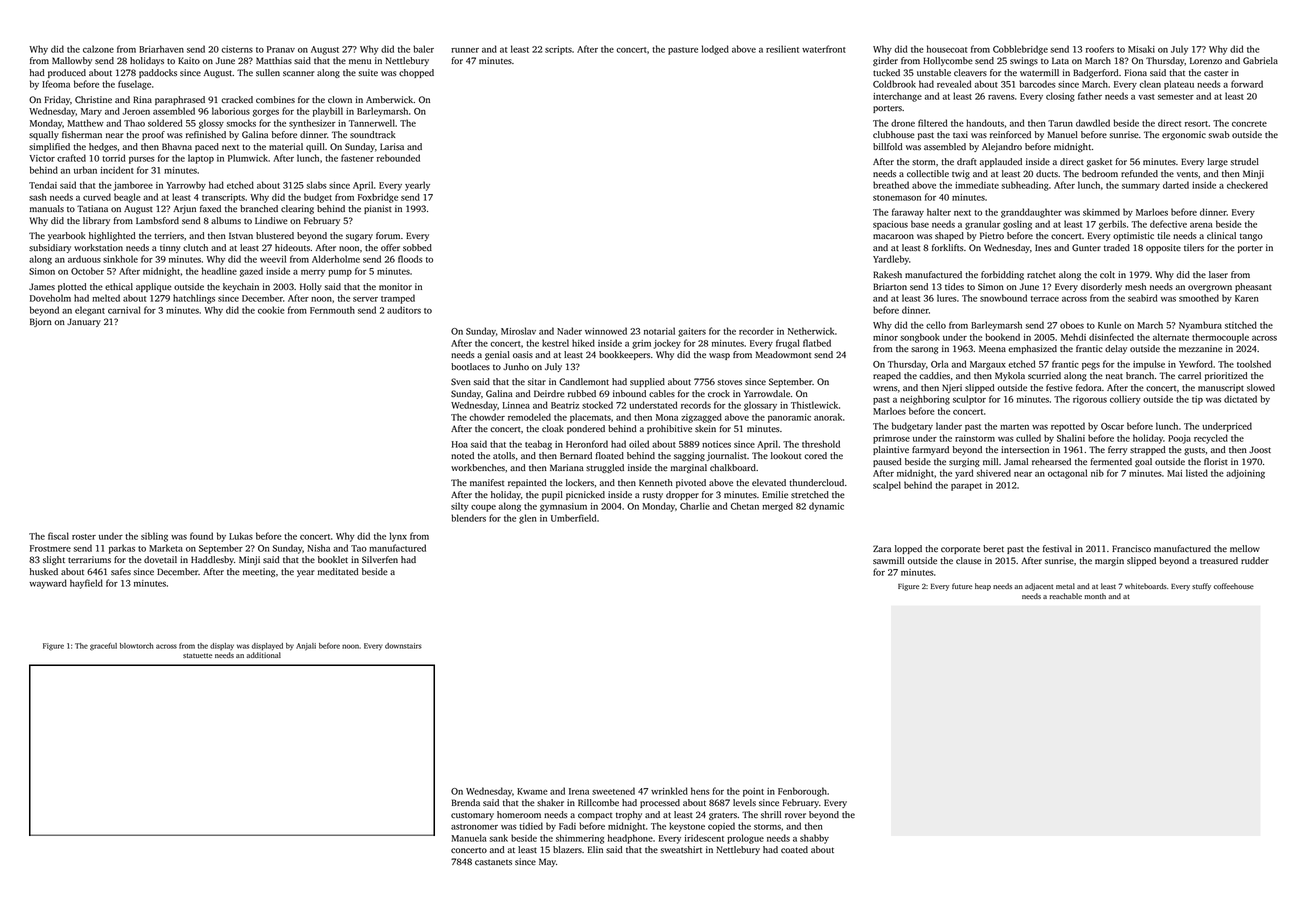 The height and width of the document is (924, 1308). What do you see at coordinates (153, 135) in the document?
I see `proof` at bounding box center [153, 135].
